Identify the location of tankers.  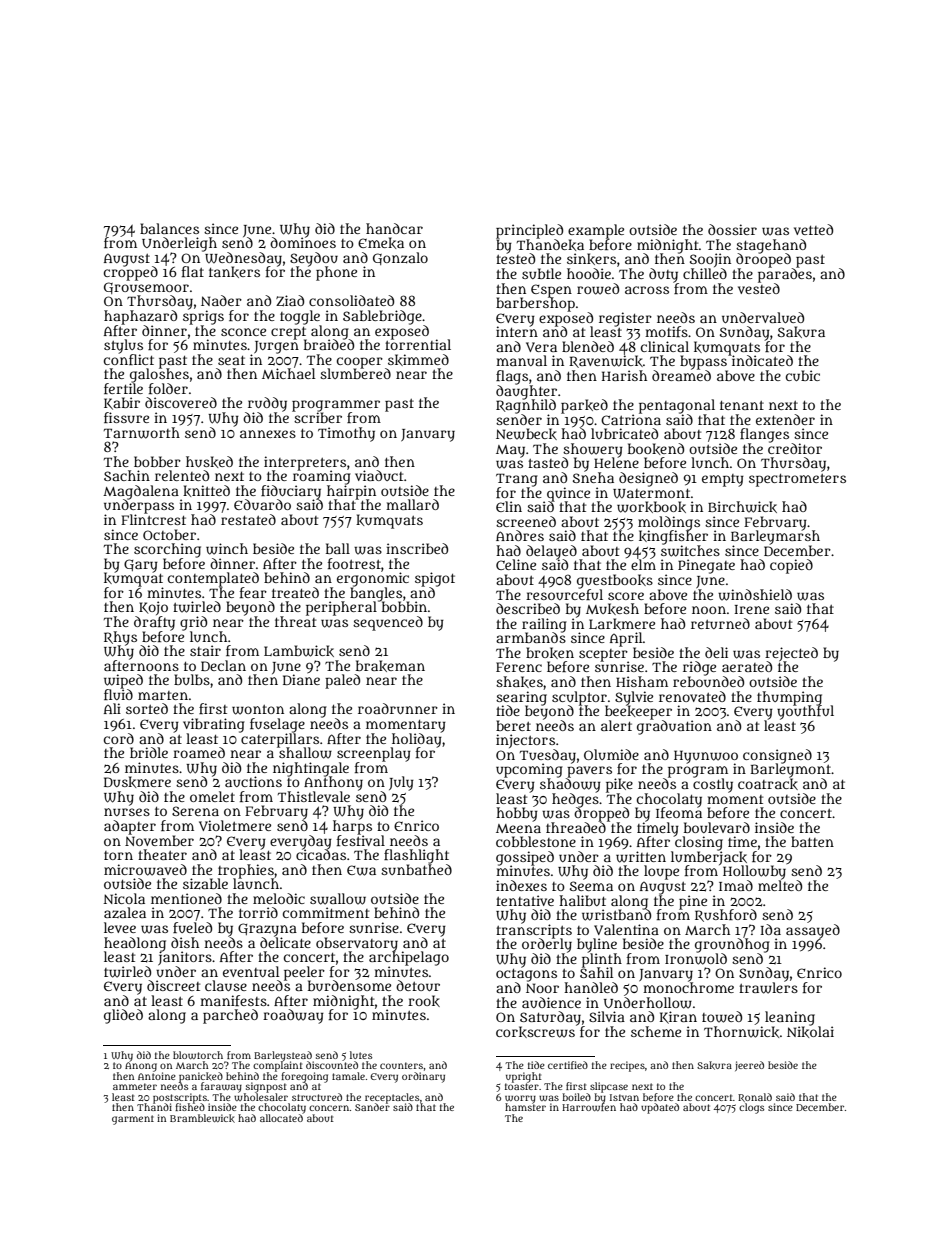
(234, 272).
